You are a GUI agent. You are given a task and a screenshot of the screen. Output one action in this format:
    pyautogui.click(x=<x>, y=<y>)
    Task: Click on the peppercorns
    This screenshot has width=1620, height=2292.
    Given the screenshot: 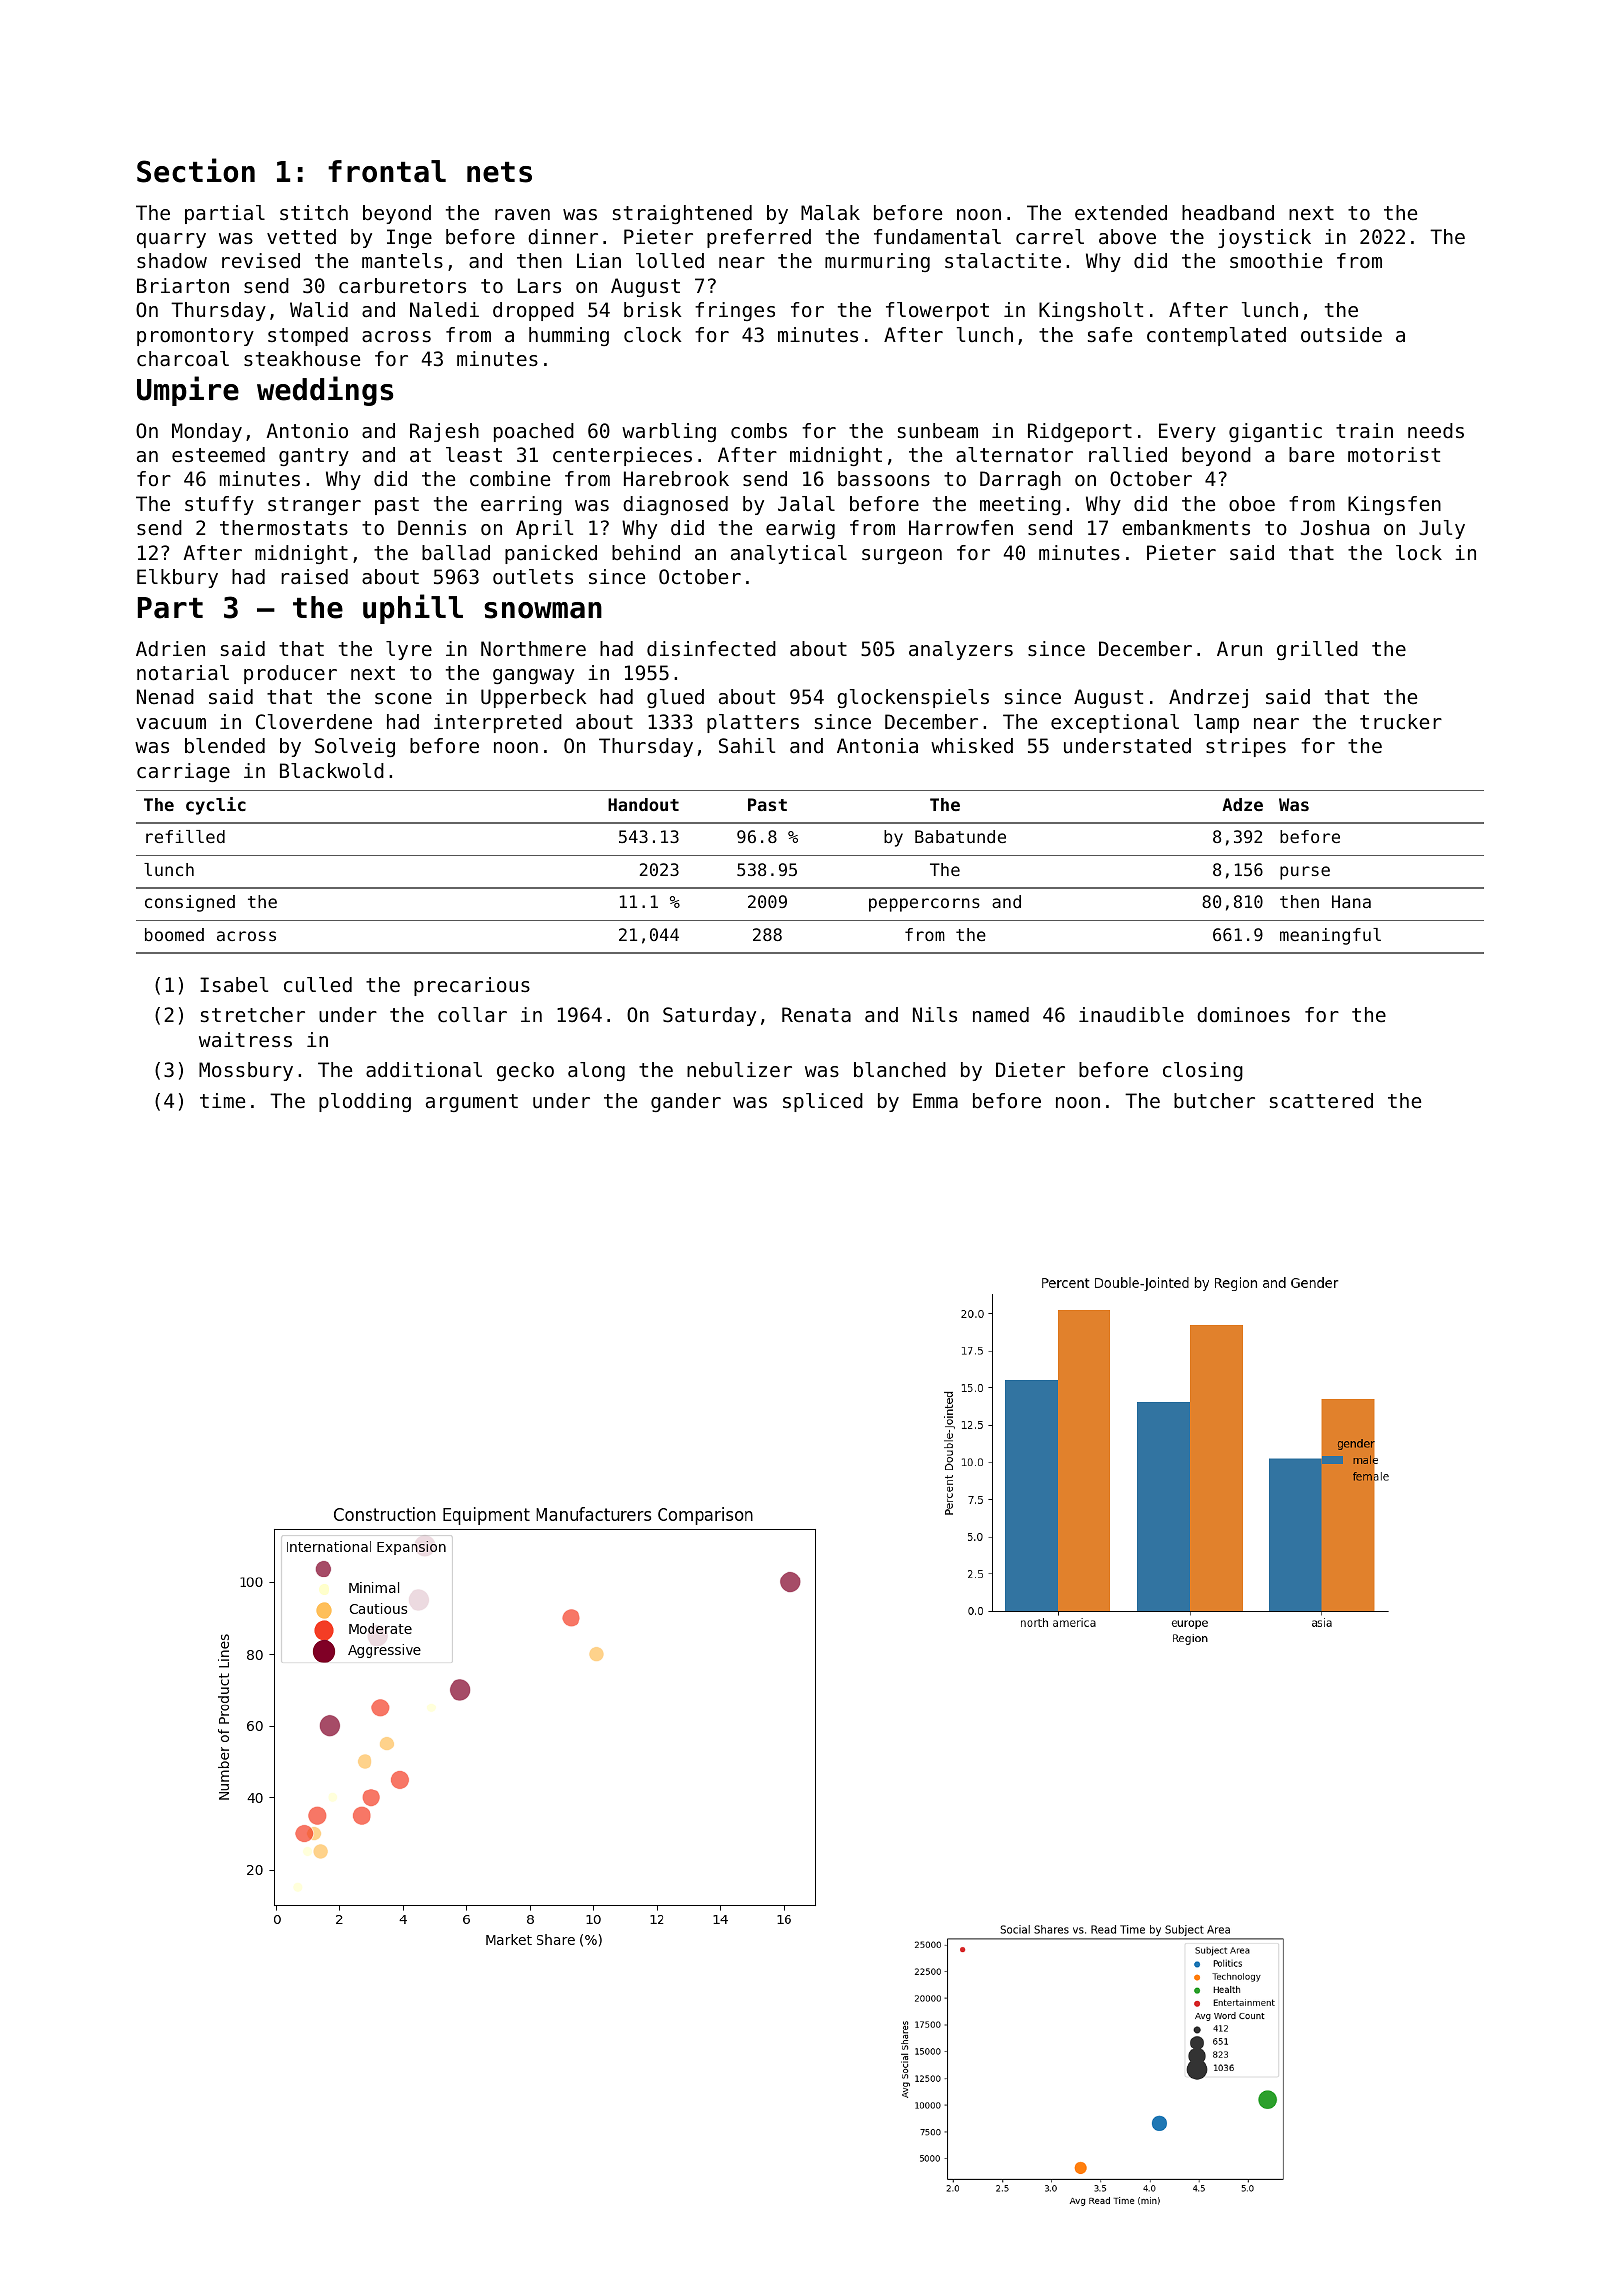 What is the action you would take?
    pyautogui.click(x=924, y=905)
